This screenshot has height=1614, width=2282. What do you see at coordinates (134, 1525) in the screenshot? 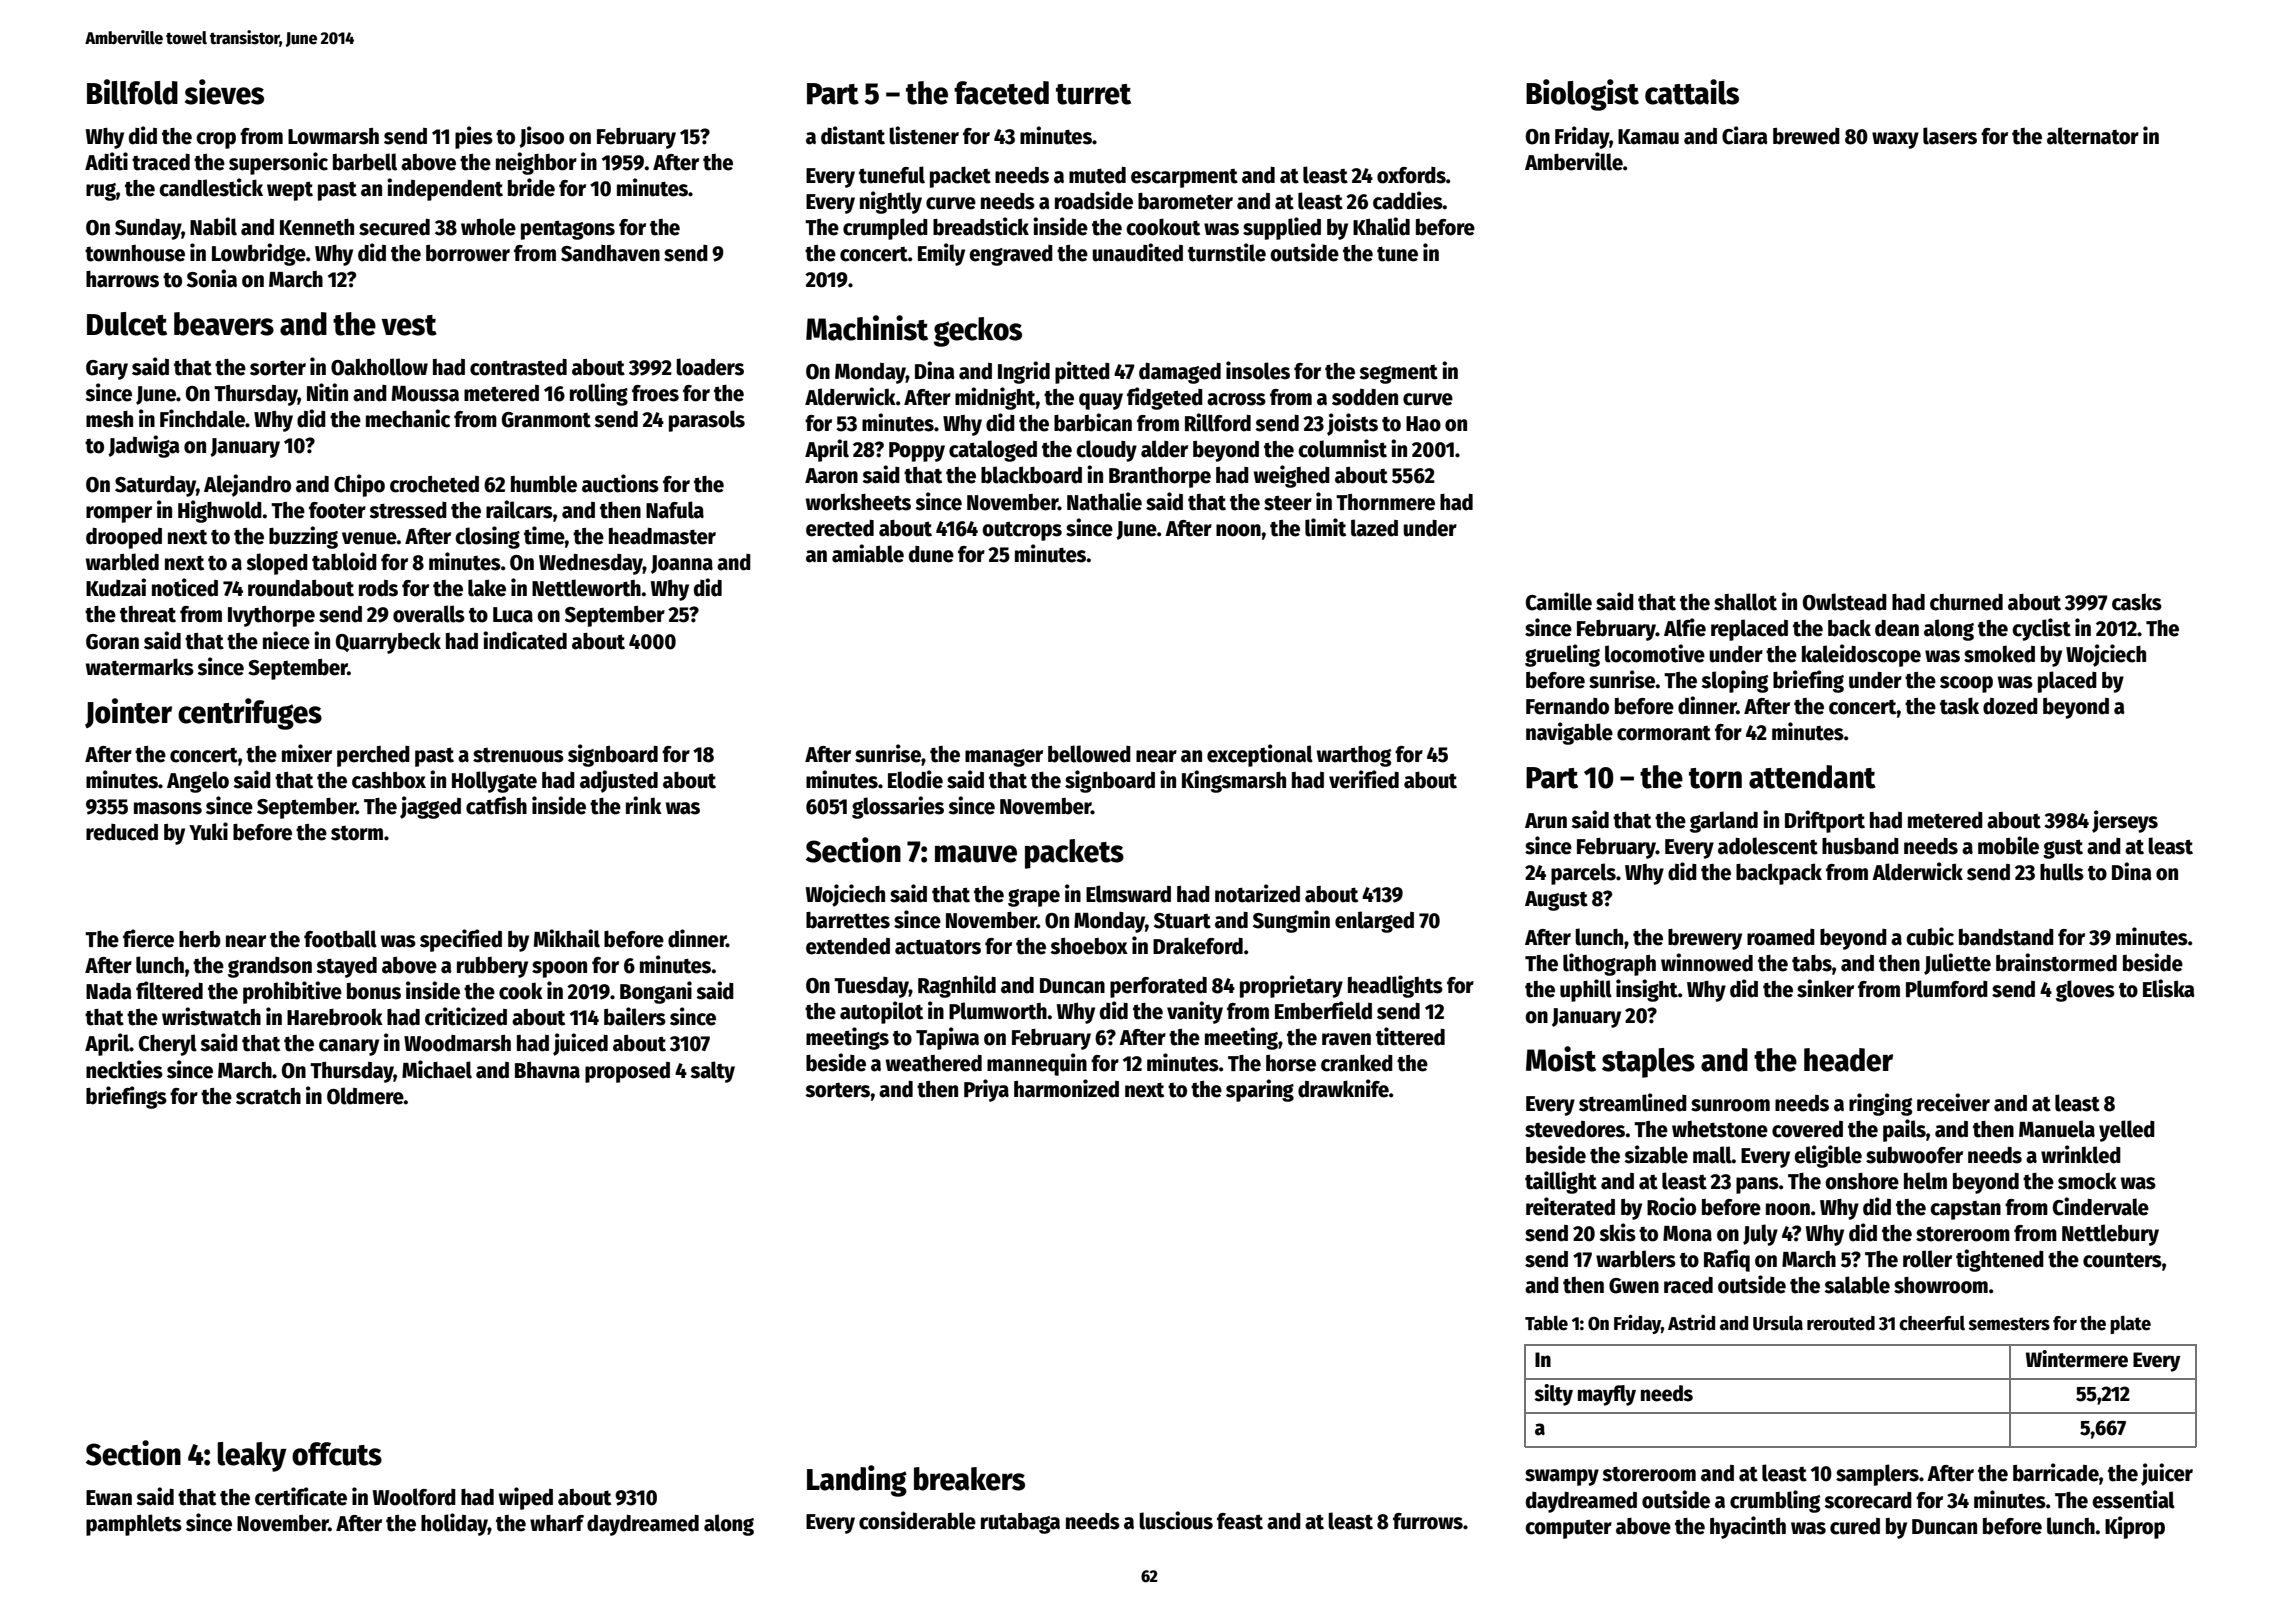
I see `pamphlets` at bounding box center [134, 1525].
